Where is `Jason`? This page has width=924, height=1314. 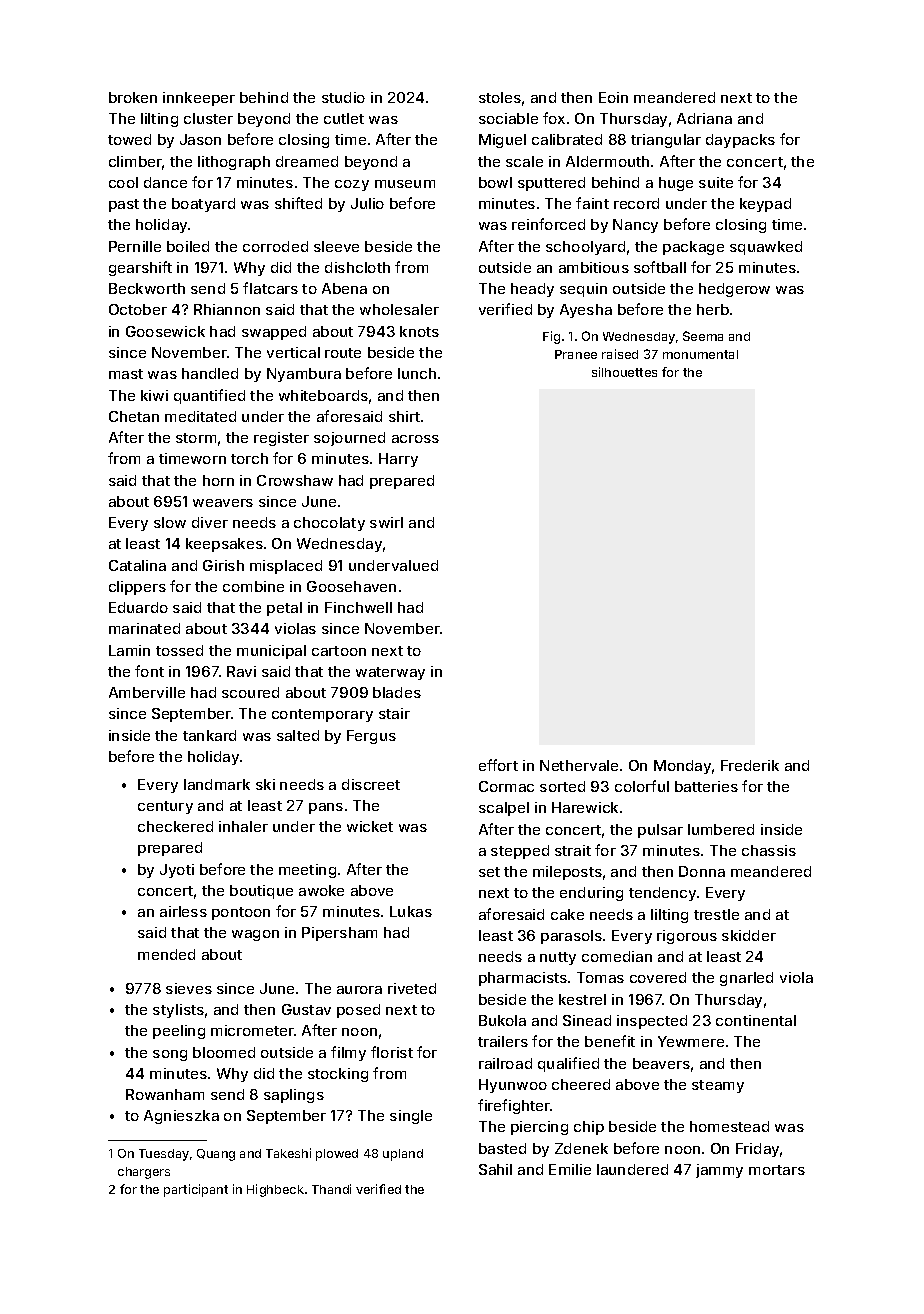 Jason is located at coordinates (200, 139).
